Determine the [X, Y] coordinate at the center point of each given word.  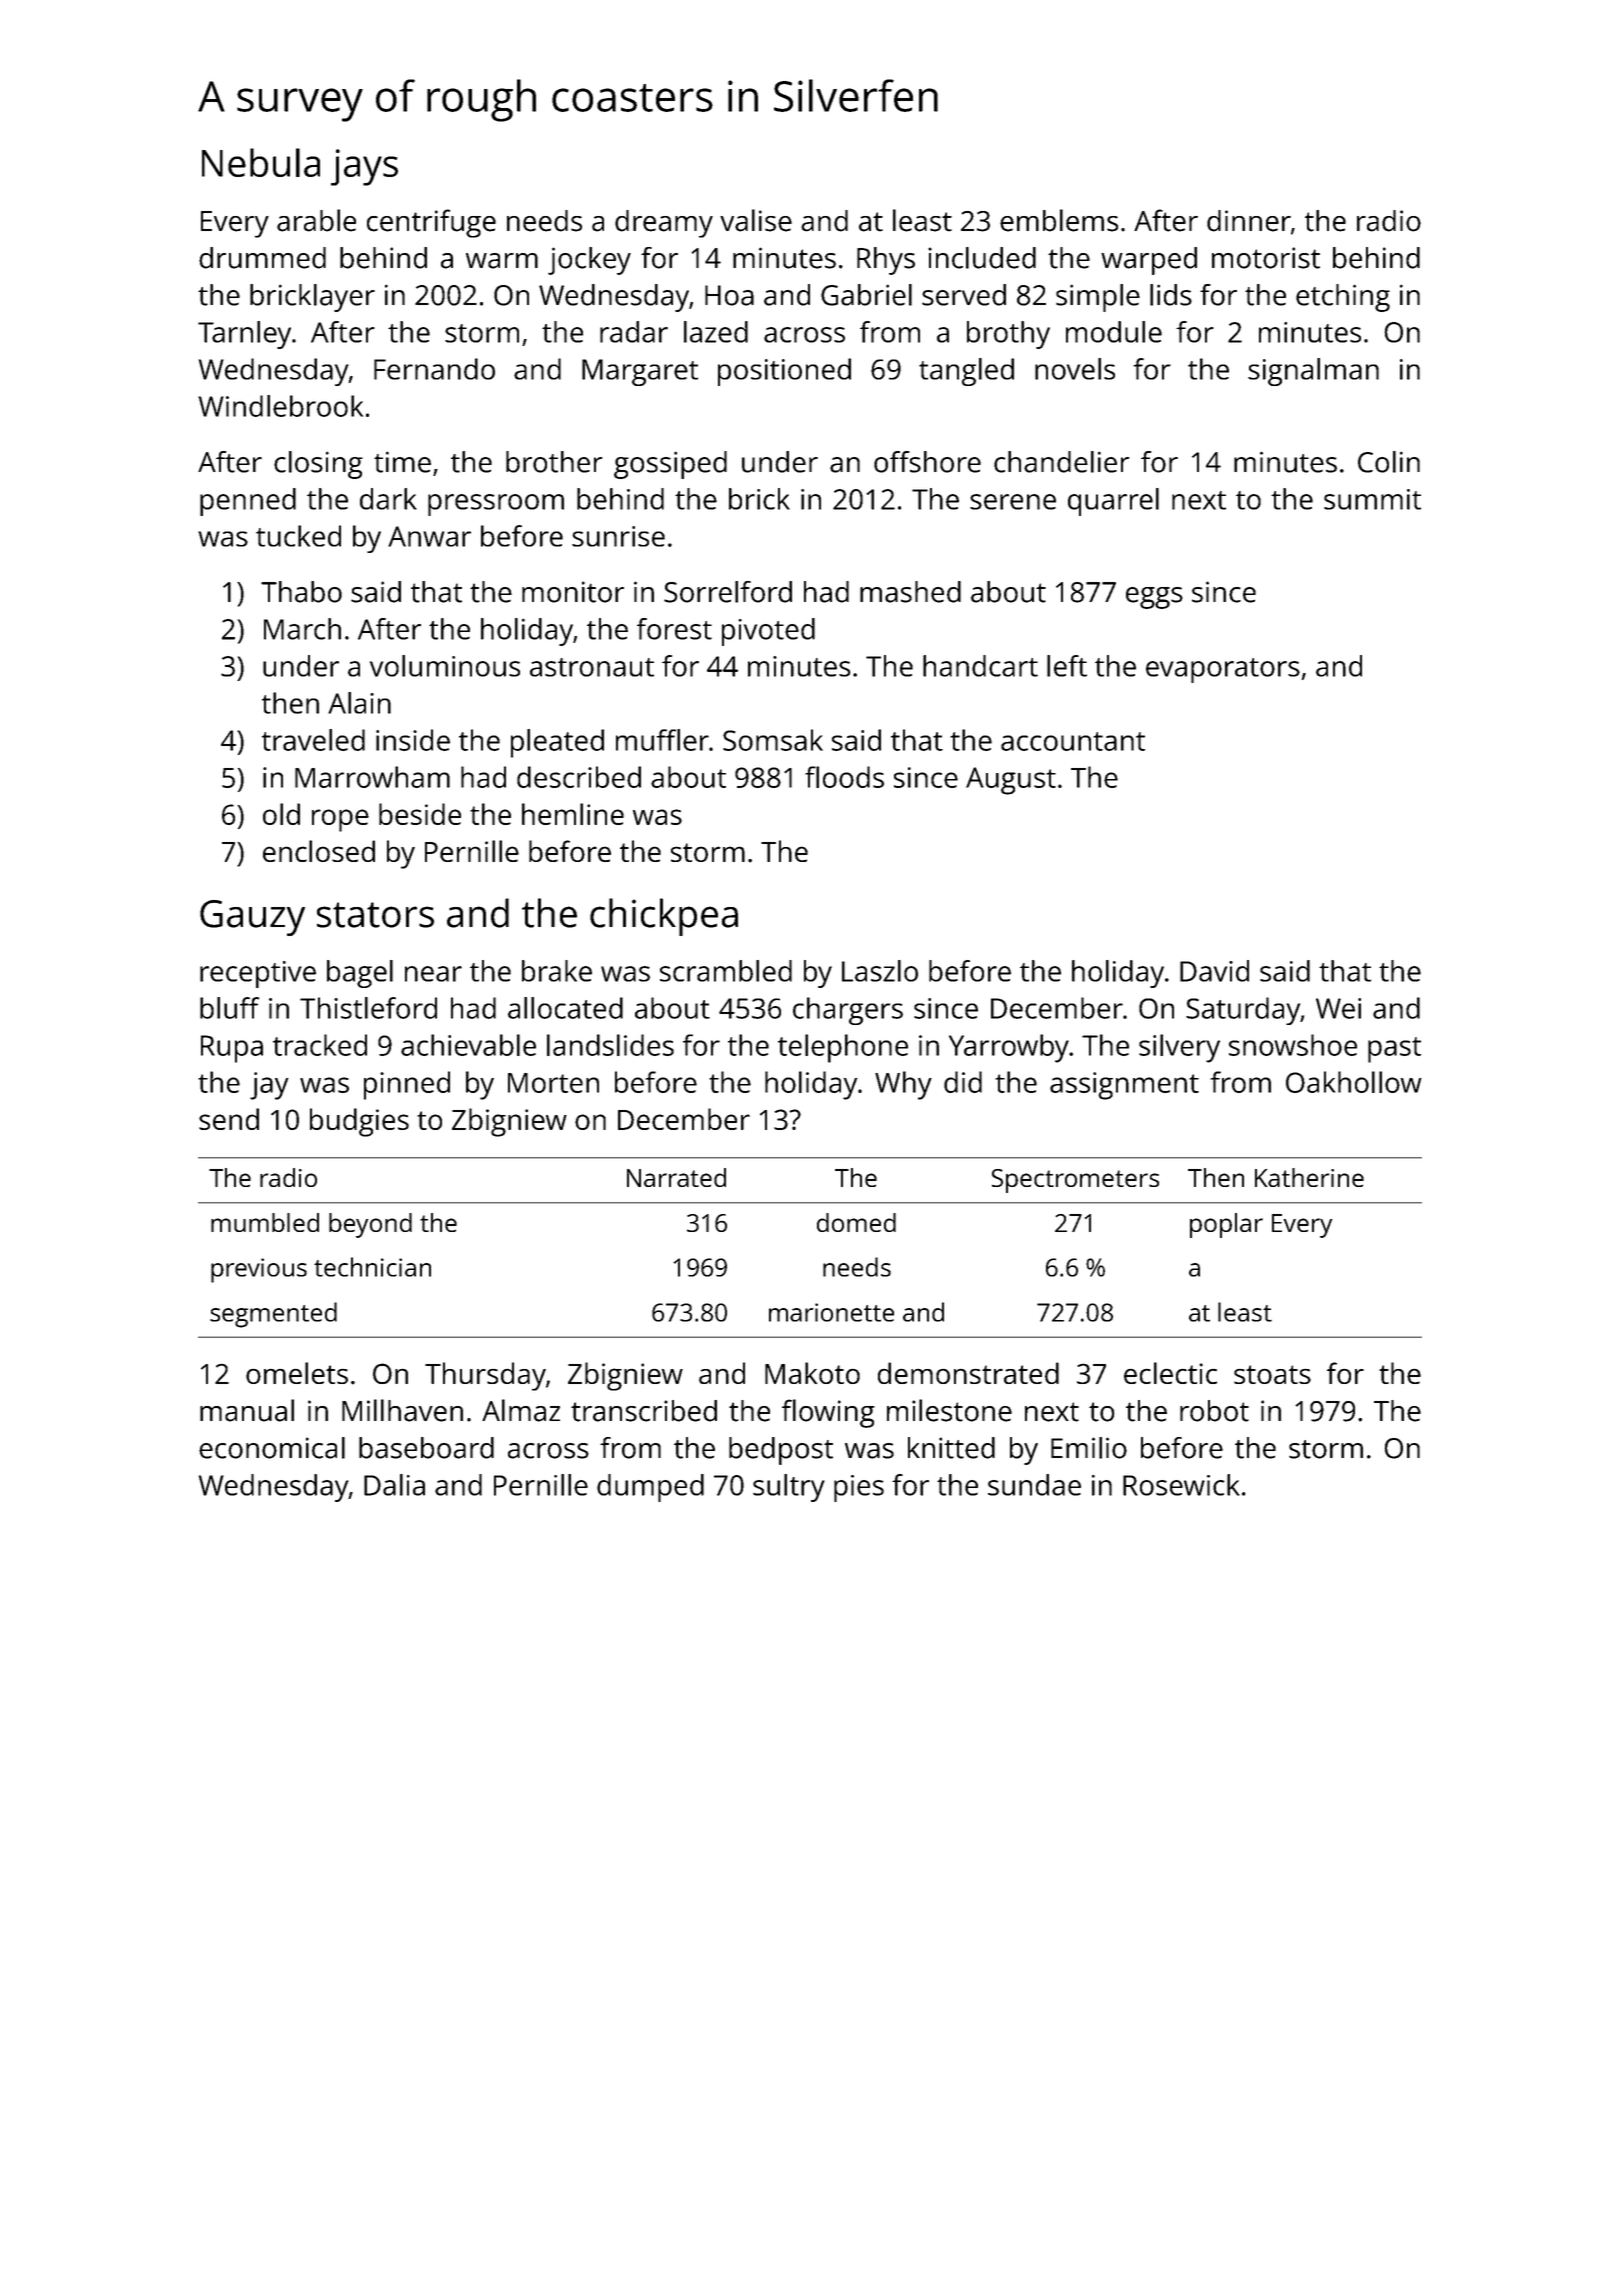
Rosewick [1181, 1485]
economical [272, 1448]
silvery [1179, 1048]
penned [248, 502]
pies [859, 1488]
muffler [662, 740]
